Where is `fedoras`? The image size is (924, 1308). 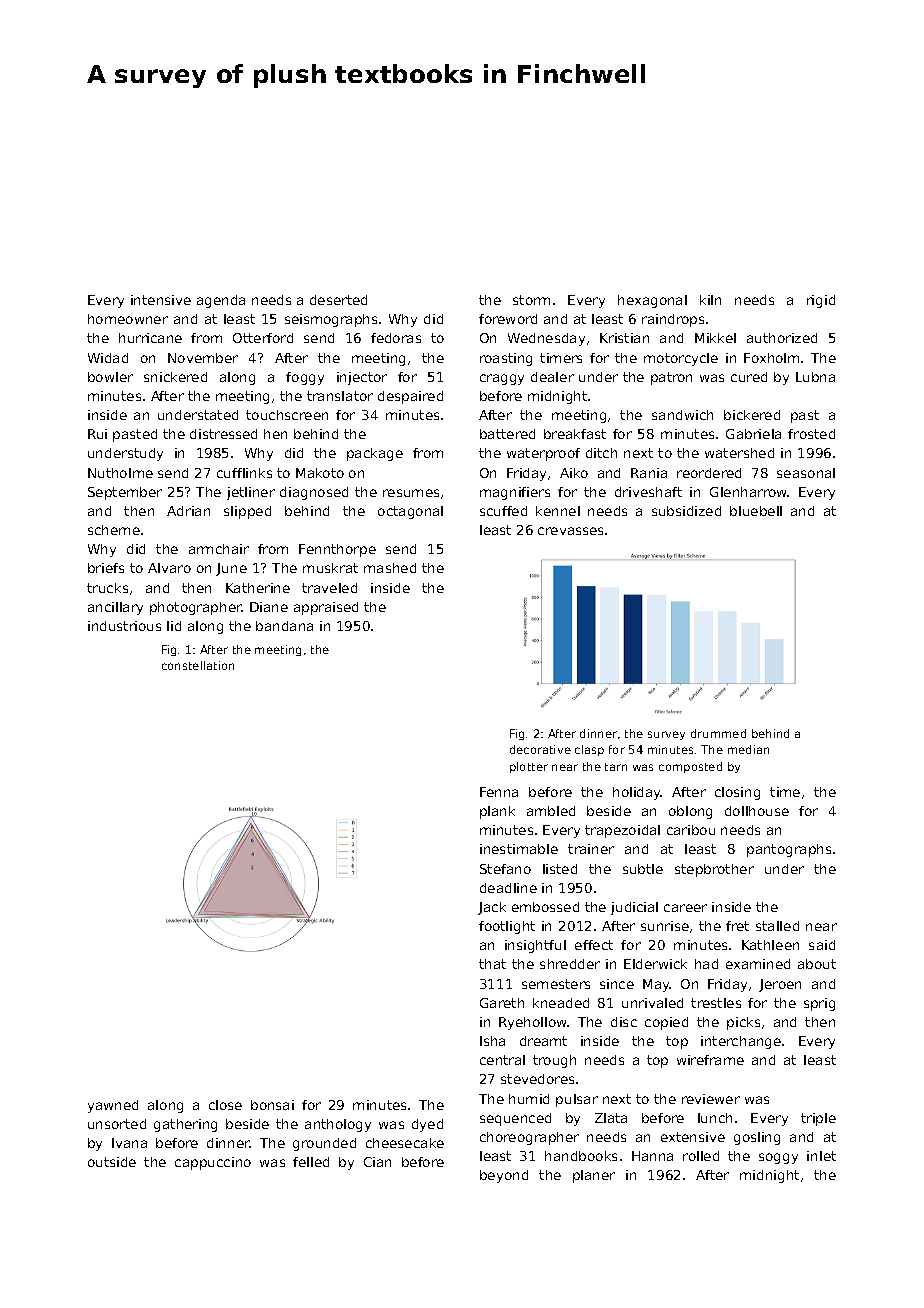 fedoras is located at coordinates (396, 338).
